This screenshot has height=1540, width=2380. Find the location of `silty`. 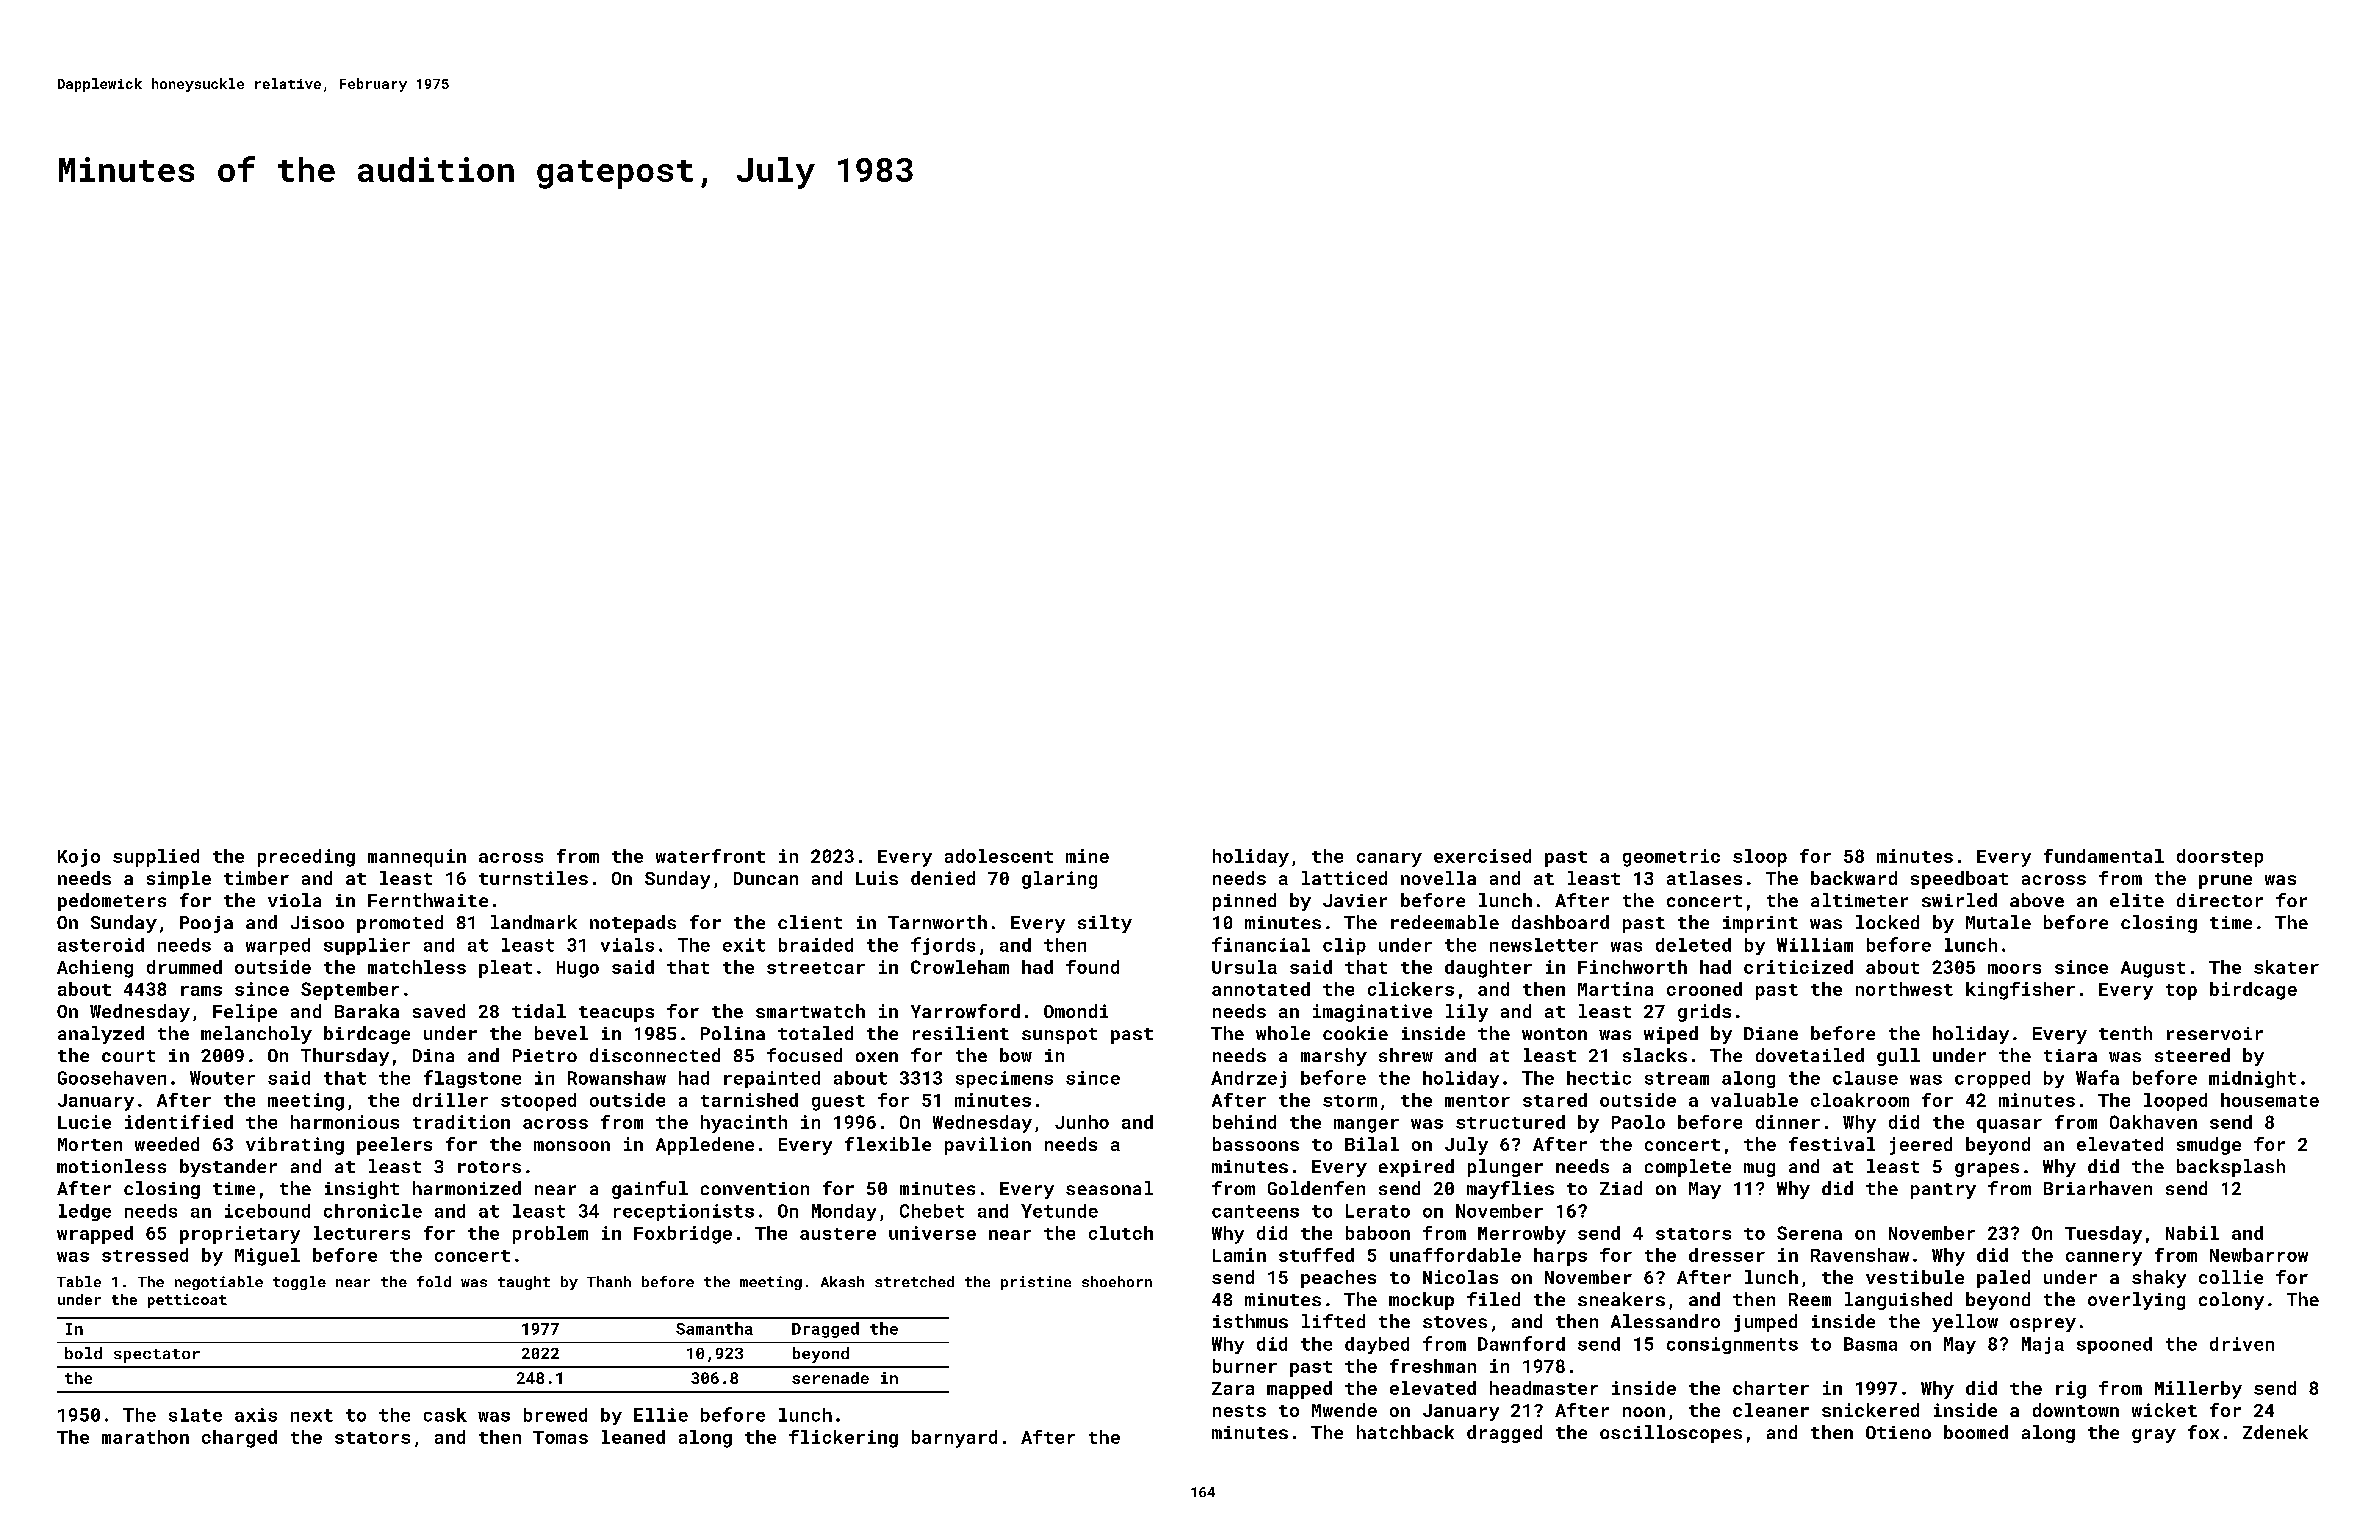

silty is located at coordinates (1105, 924).
